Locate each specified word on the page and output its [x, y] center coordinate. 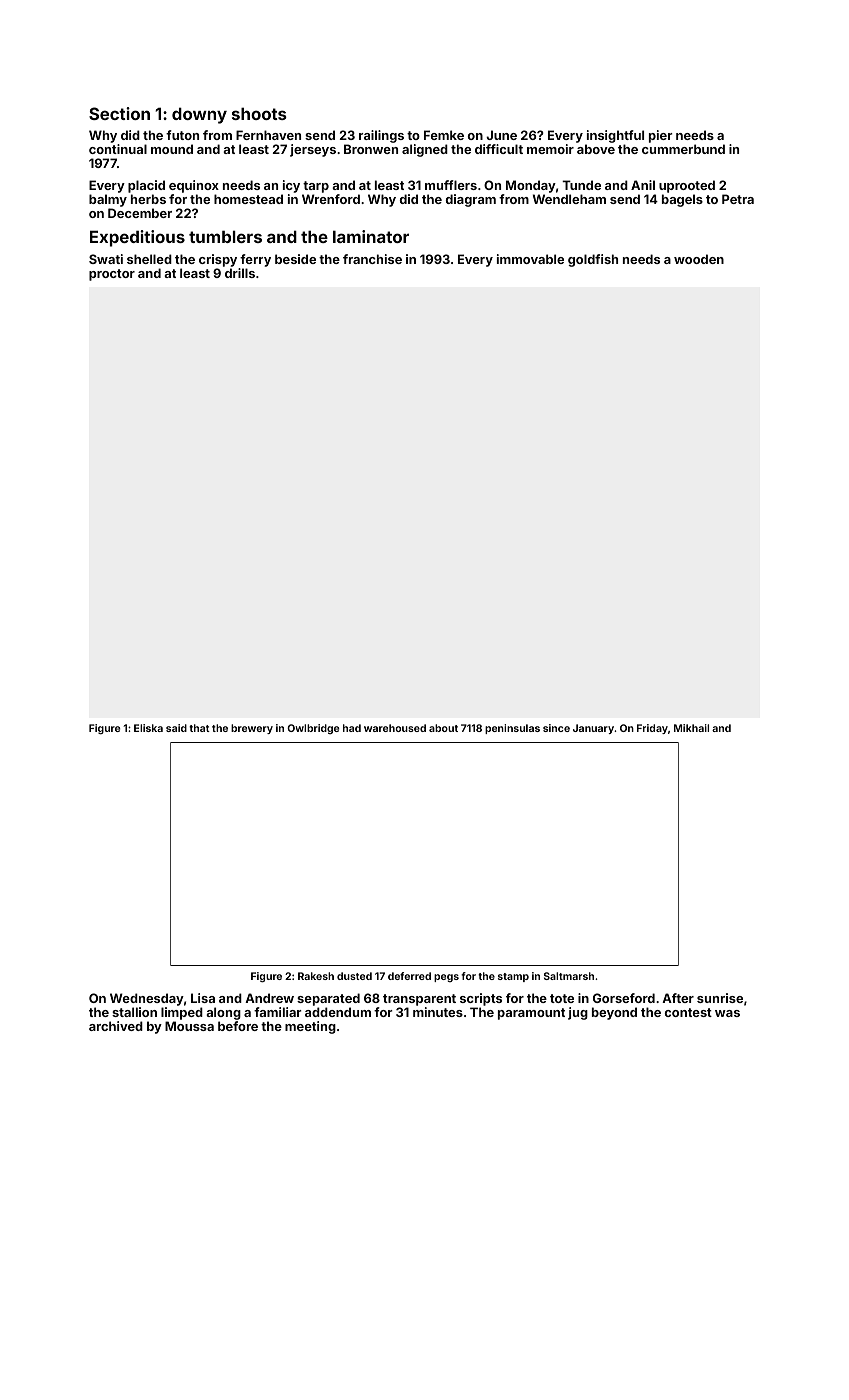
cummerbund [683, 149]
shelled [149, 259]
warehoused [395, 728]
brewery [252, 729]
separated [328, 999]
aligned [425, 150]
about [443, 728]
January [594, 729]
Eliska [148, 728]
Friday [652, 729]
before [238, 1026]
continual [118, 149]
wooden [699, 259]
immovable [530, 259]
